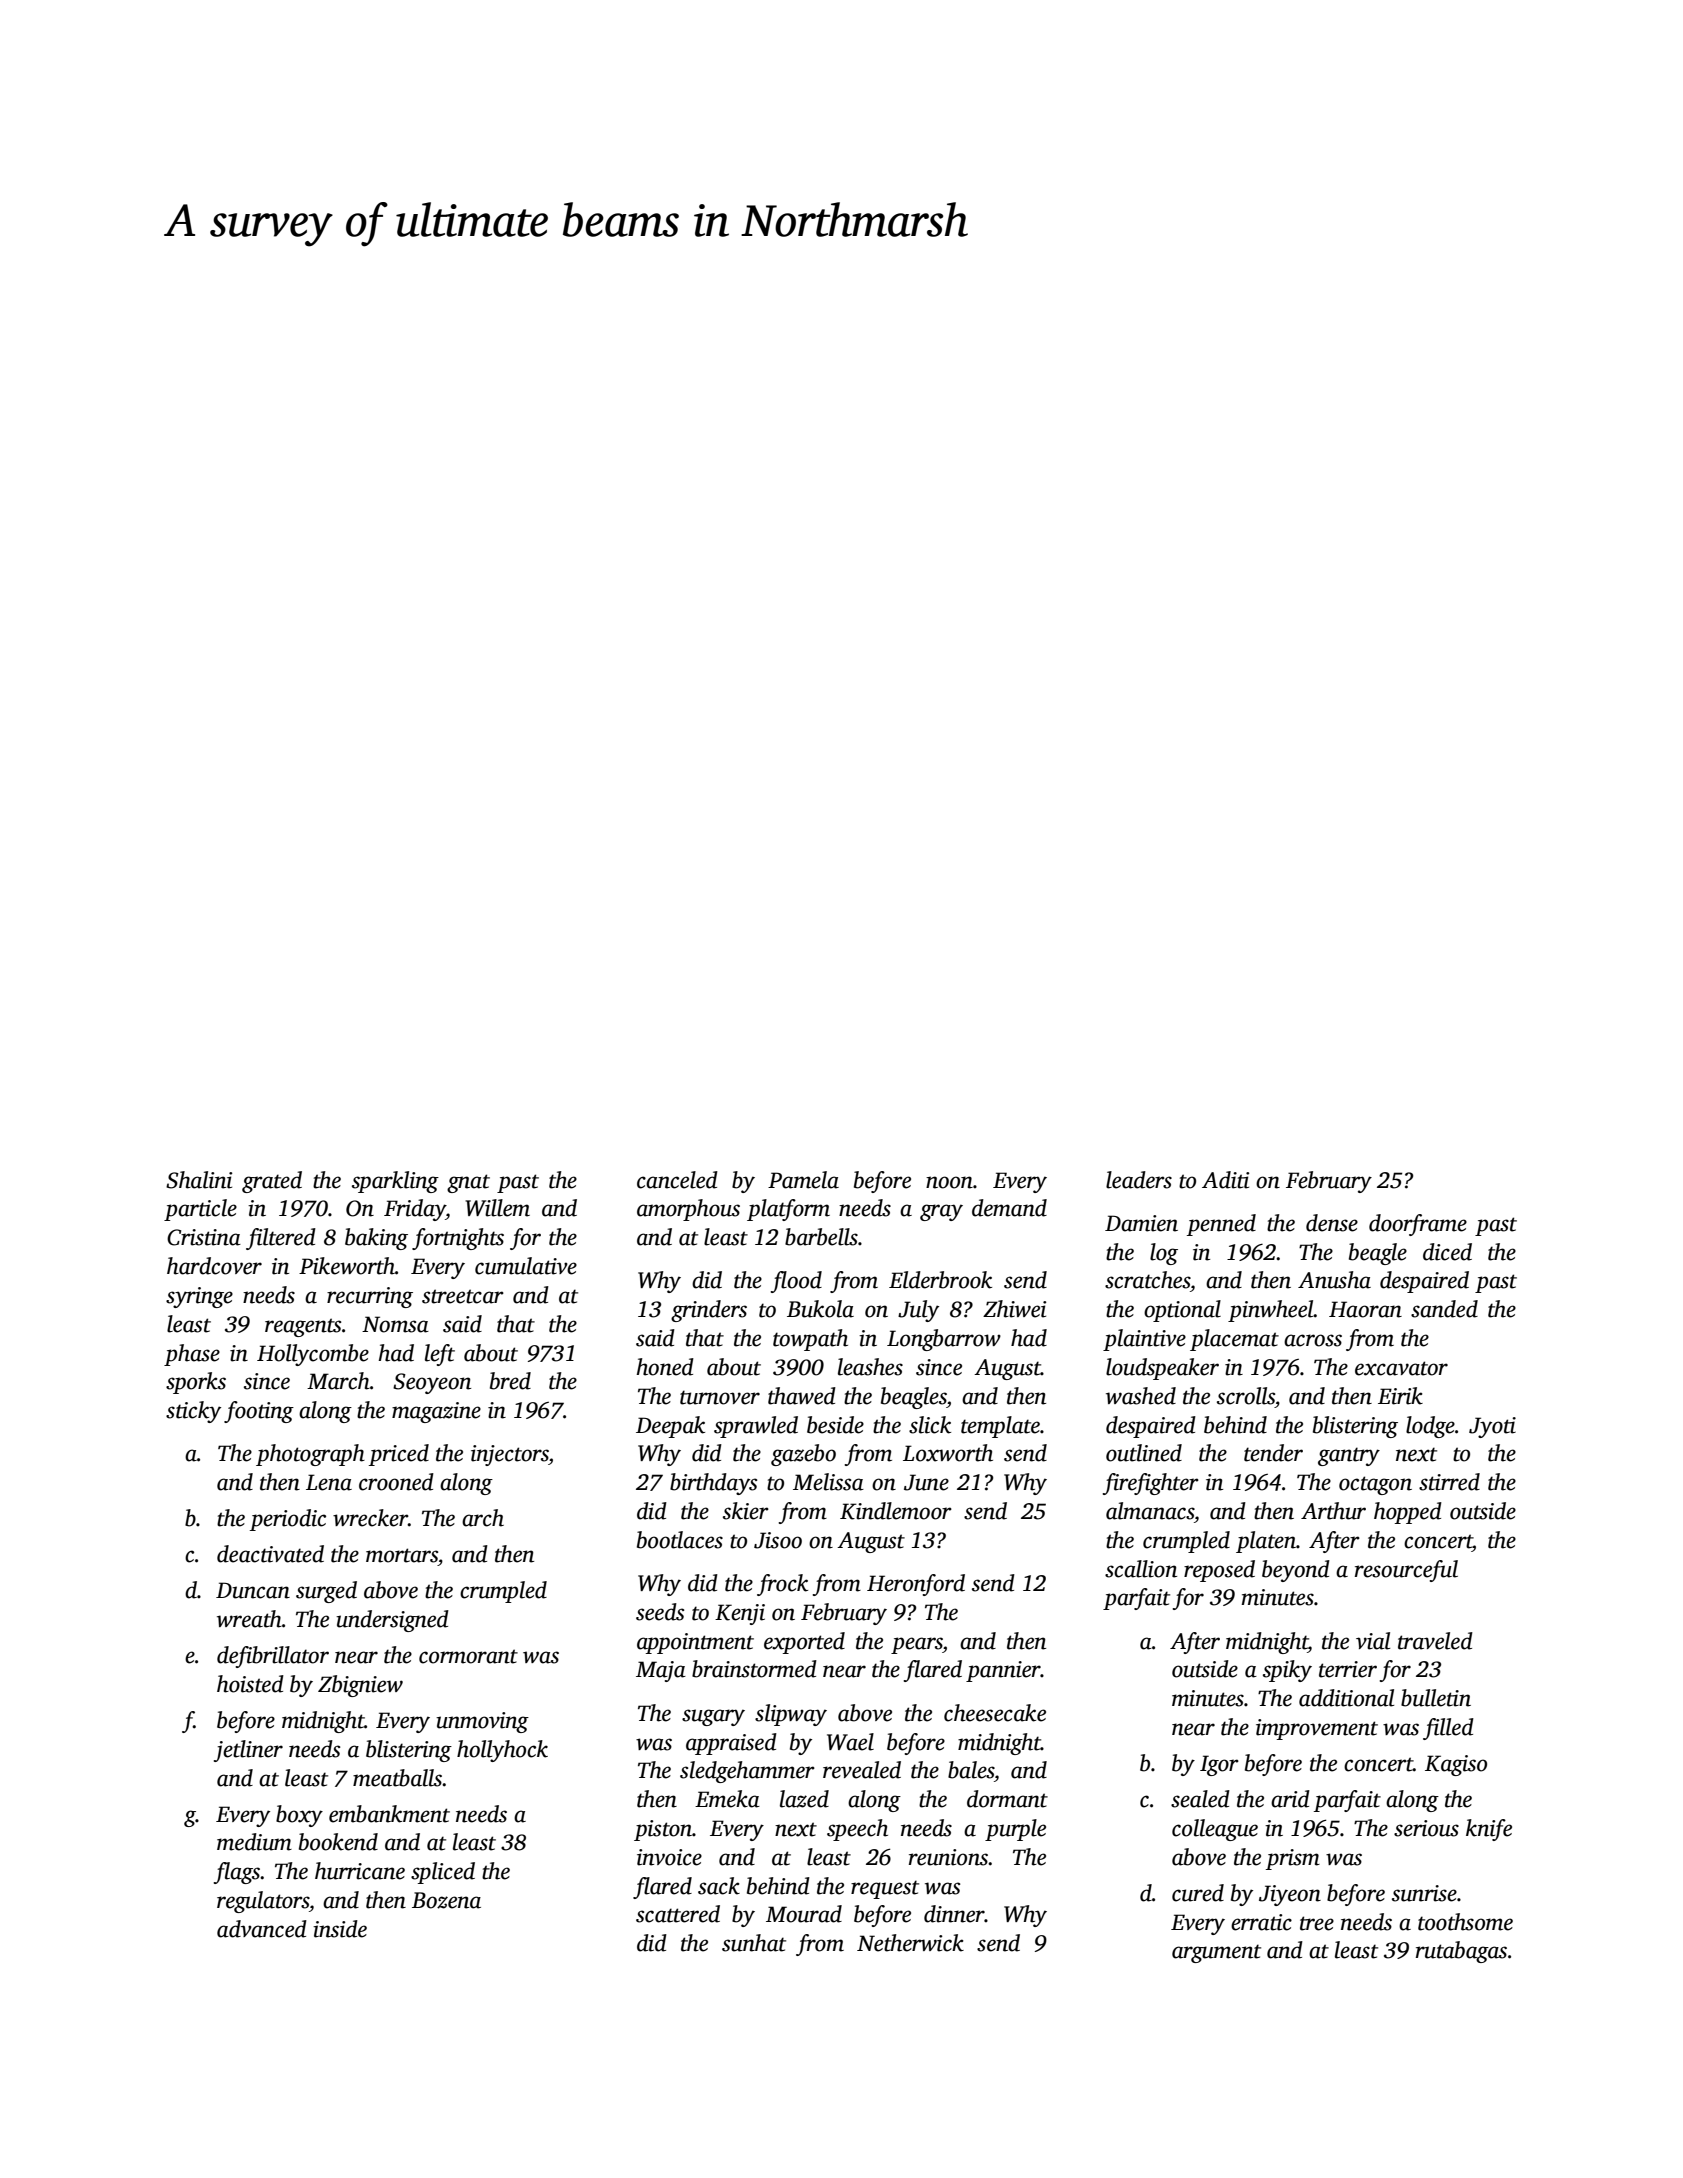 Image resolution: width=1683 pixels, height=2178 pixels. What do you see at coordinates (1447, 1252) in the page?
I see `diced` at bounding box center [1447, 1252].
